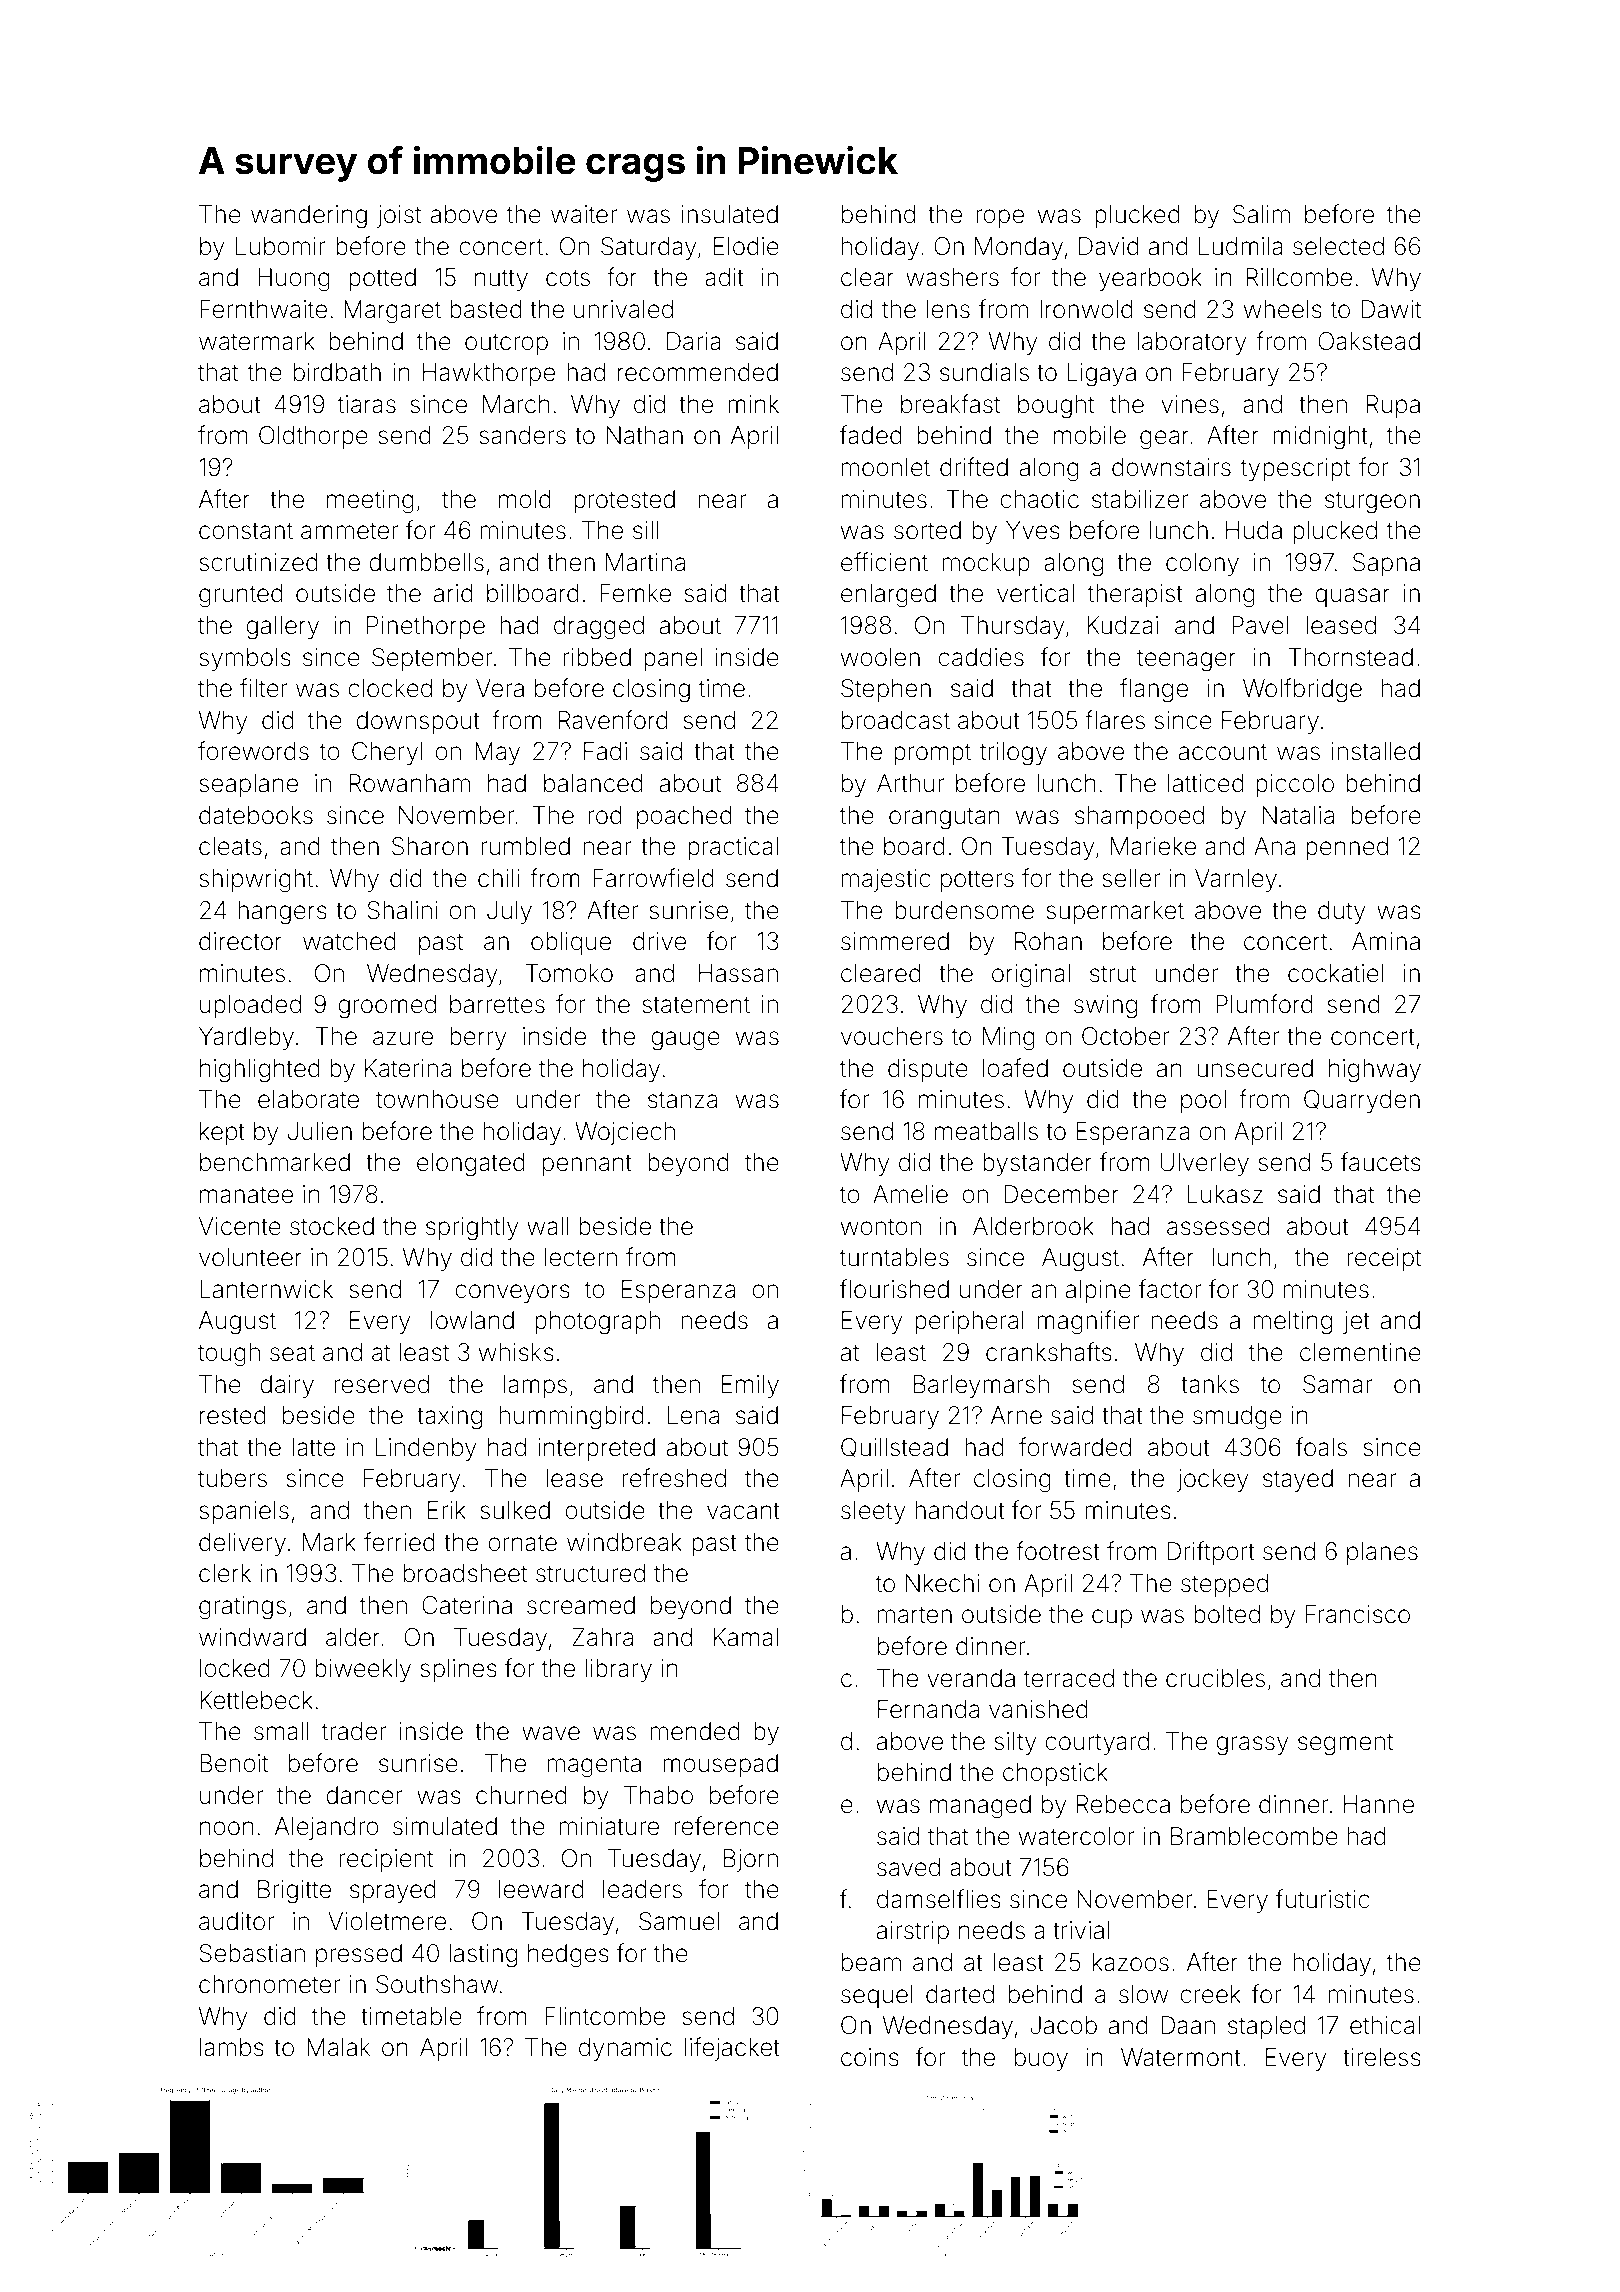 This document has width=1620, height=2292. I want to click on Pavel, so click(1260, 625).
